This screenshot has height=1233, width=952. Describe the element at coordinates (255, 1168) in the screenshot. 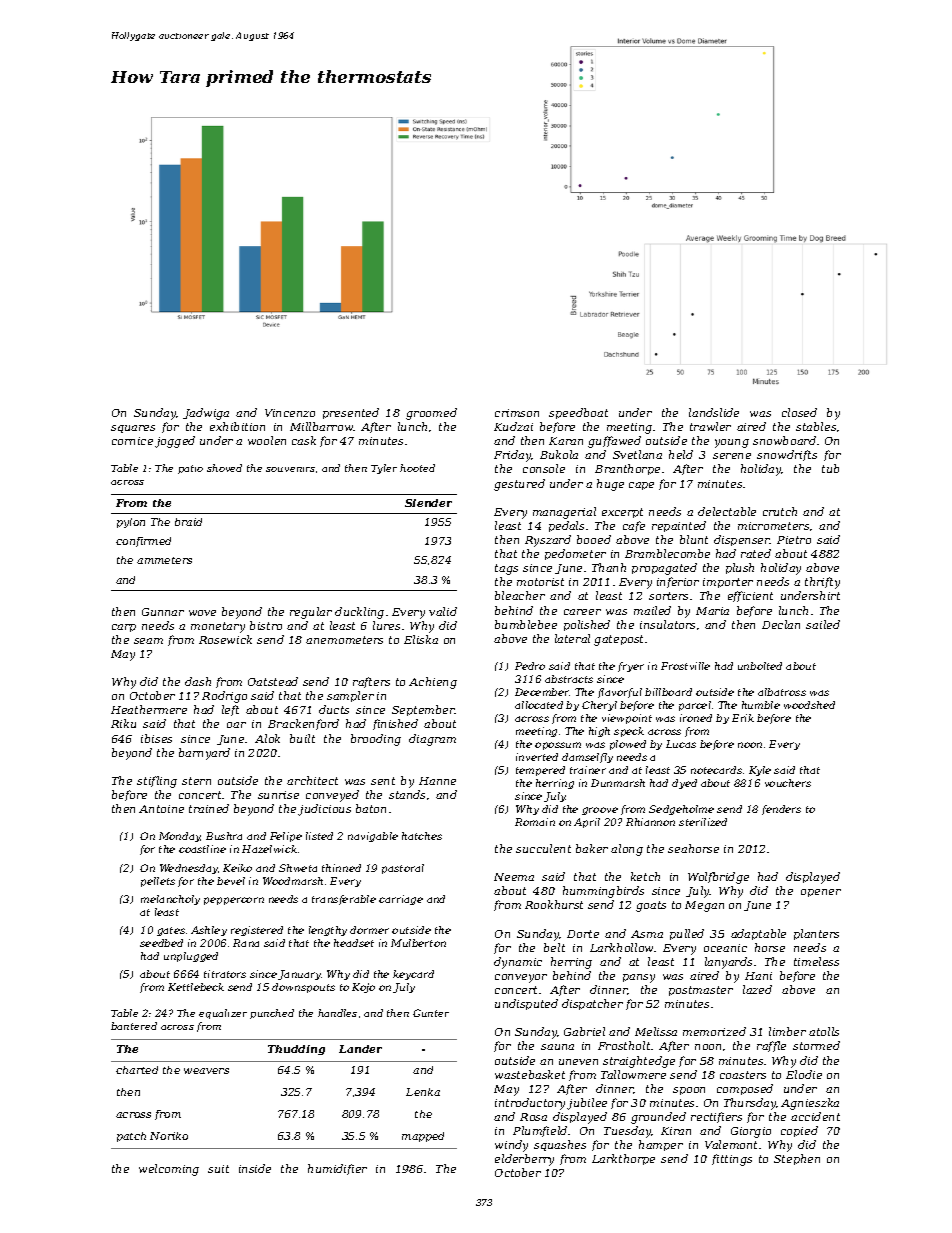

I see `inside` at that location.
